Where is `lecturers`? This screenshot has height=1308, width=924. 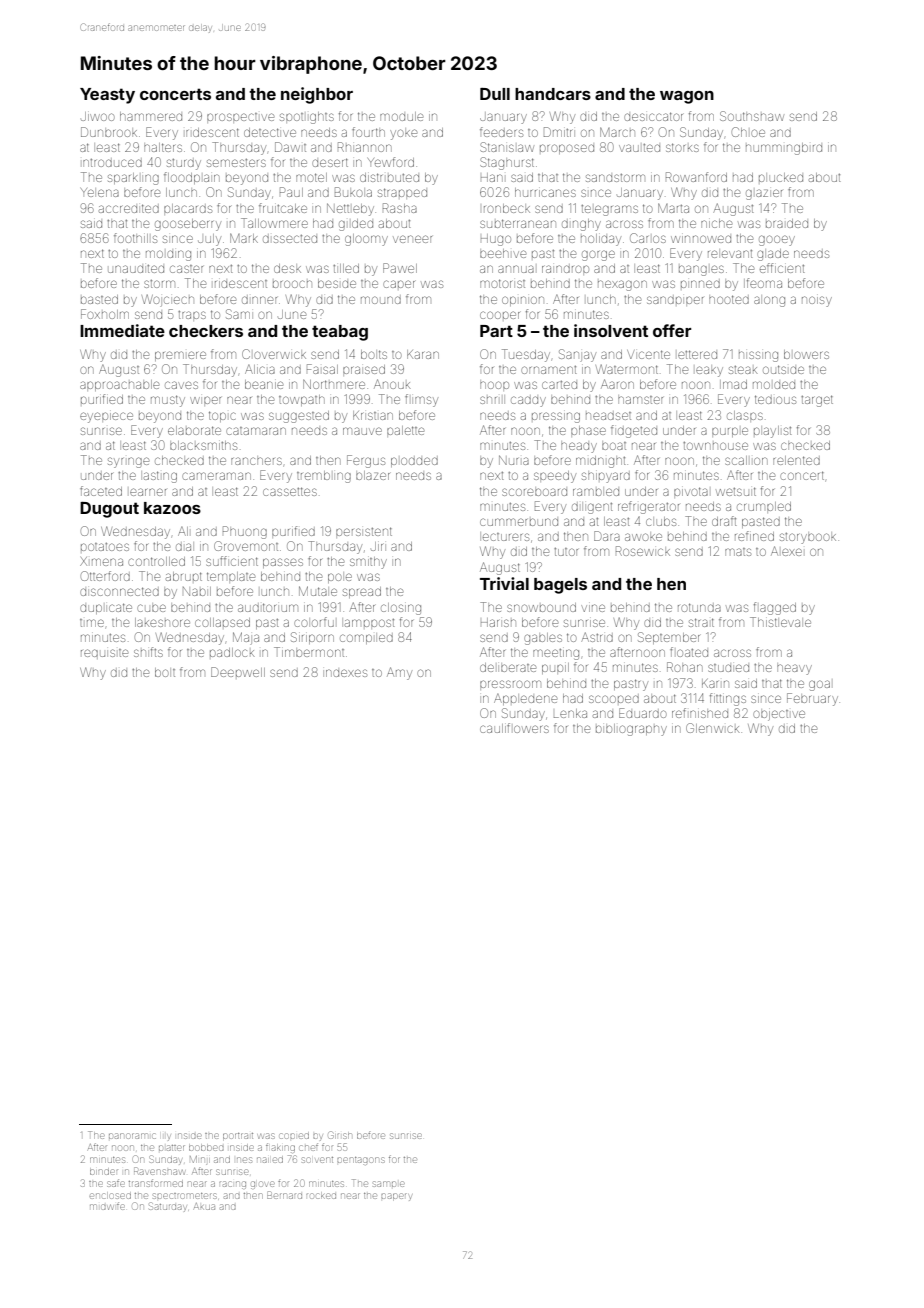 lecturers is located at coordinates (506, 537).
